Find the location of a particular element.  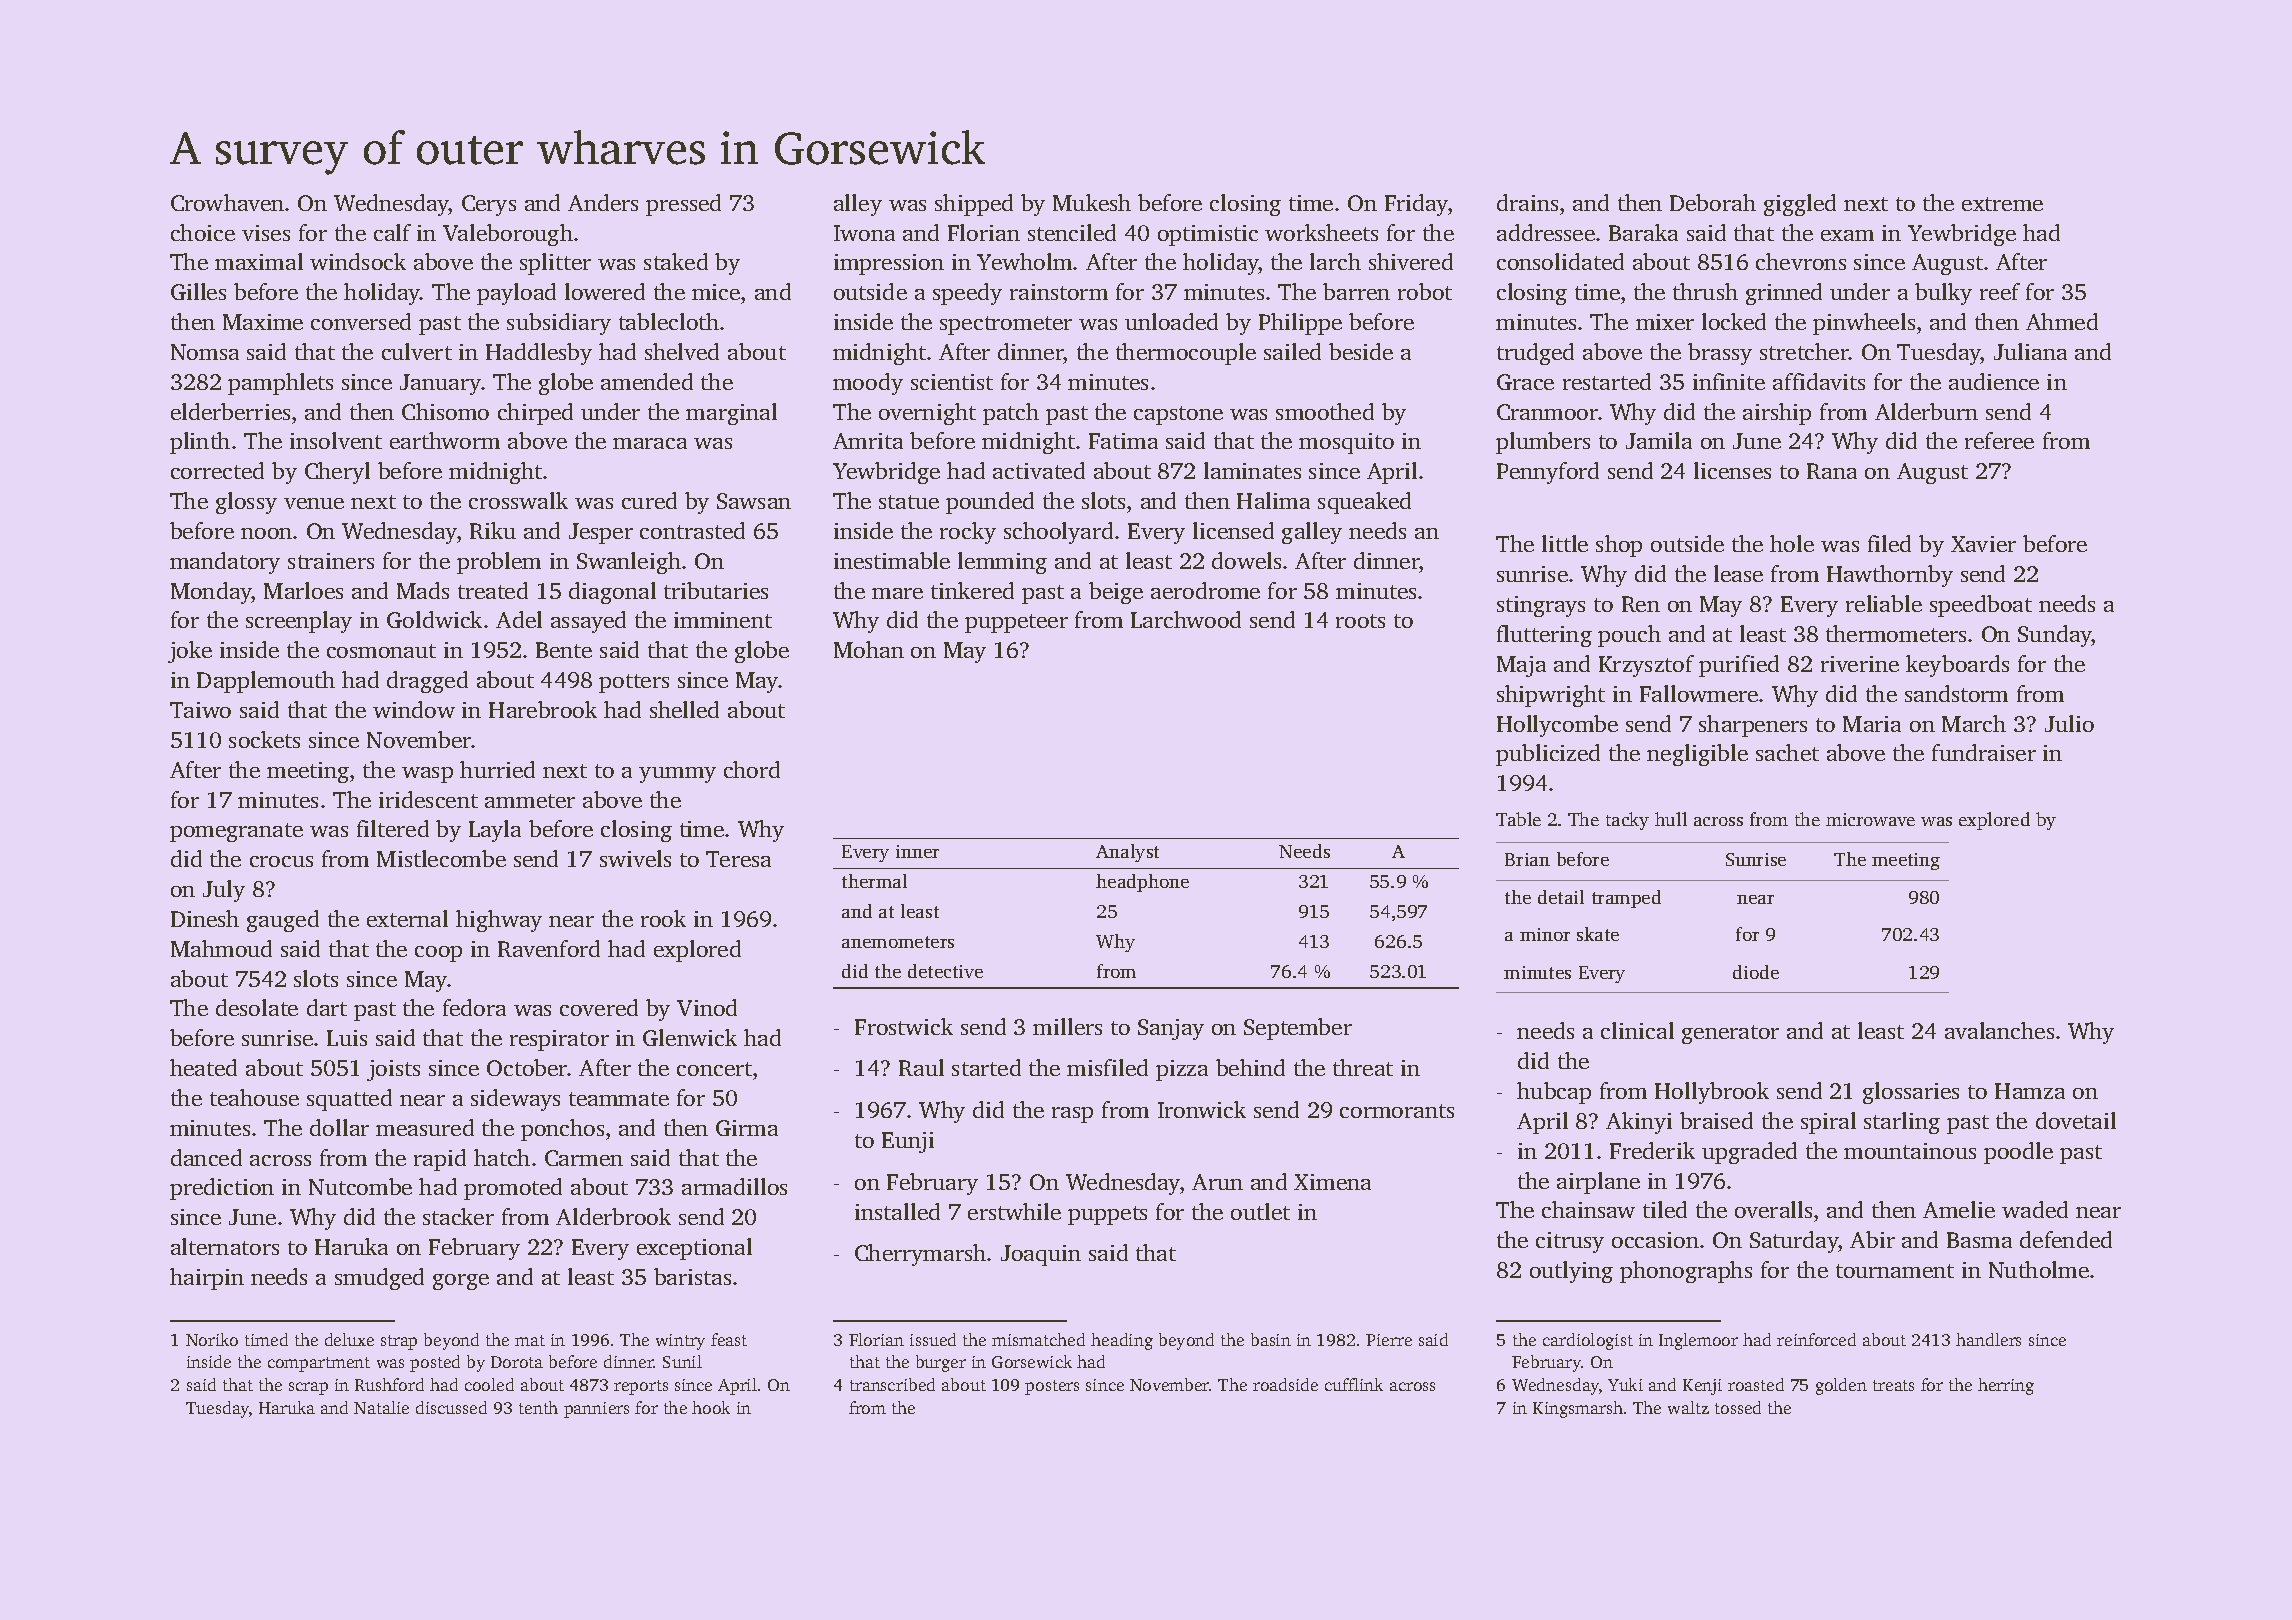

anemometers is located at coordinates (898, 942).
